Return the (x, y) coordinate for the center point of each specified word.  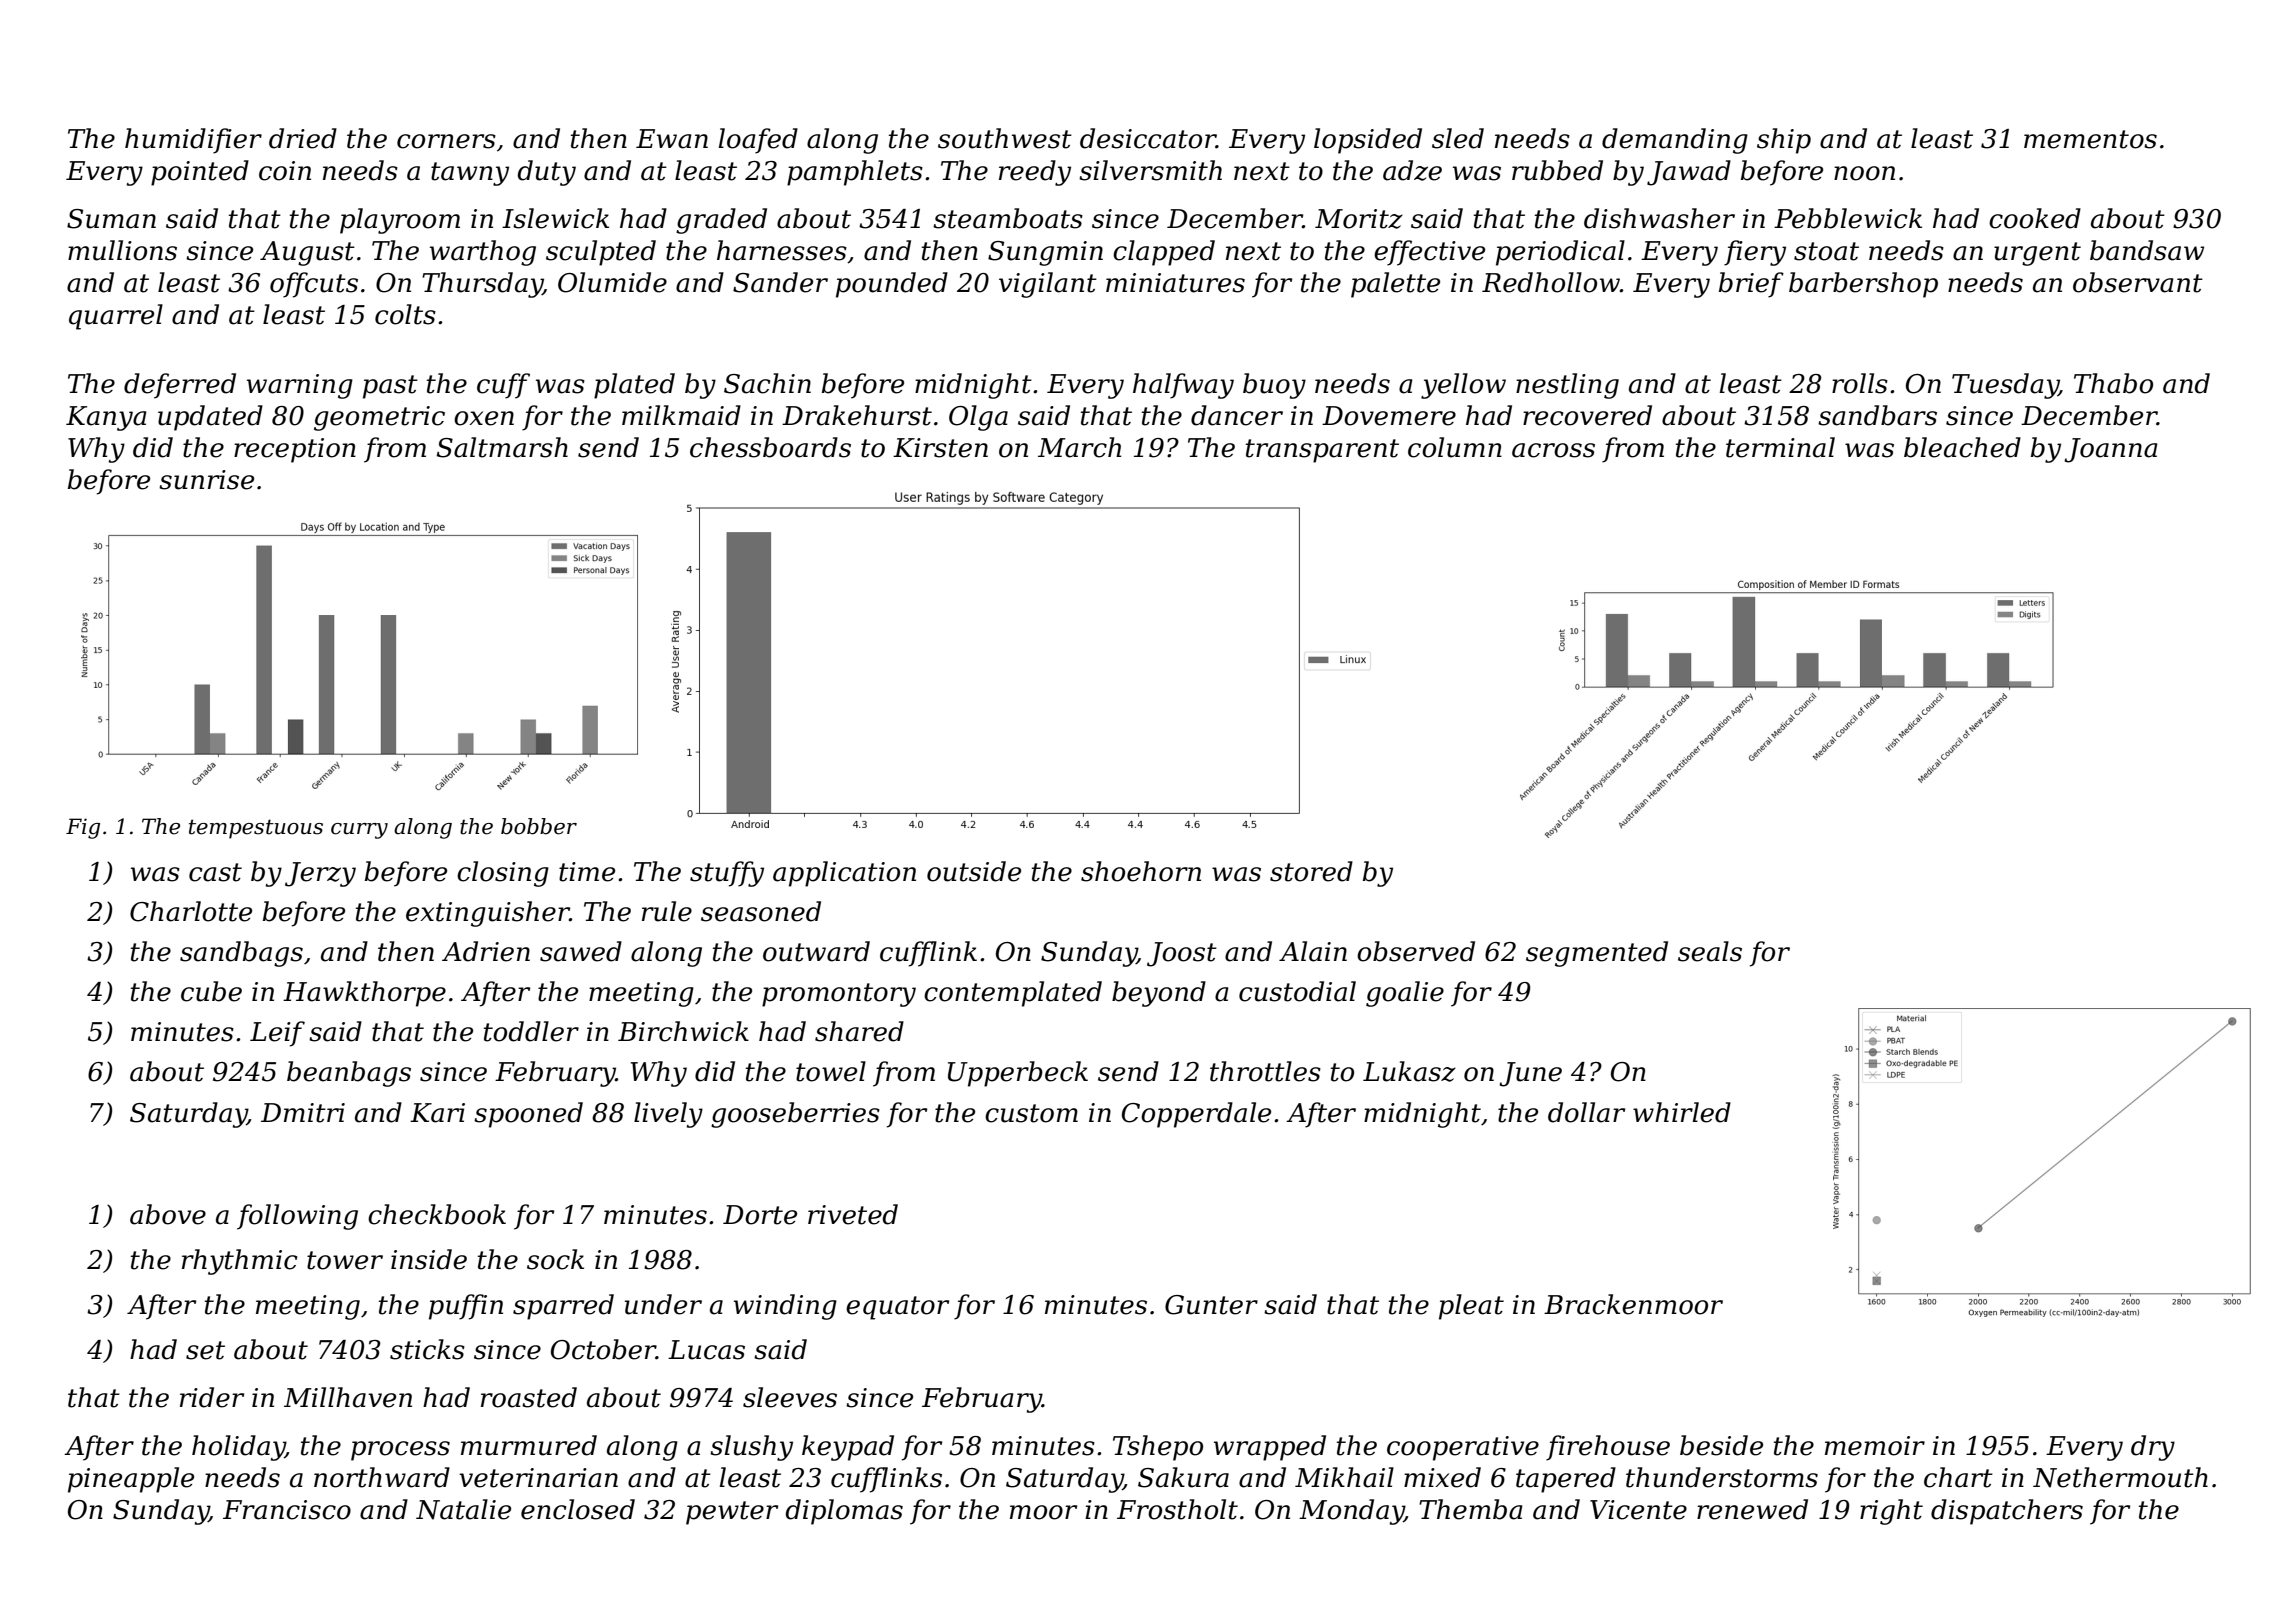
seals (1710, 951)
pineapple (131, 1480)
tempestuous (256, 829)
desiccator (1148, 138)
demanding (1675, 141)
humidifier (193, 141)
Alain (1313, 951)
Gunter (1211, 1305)
